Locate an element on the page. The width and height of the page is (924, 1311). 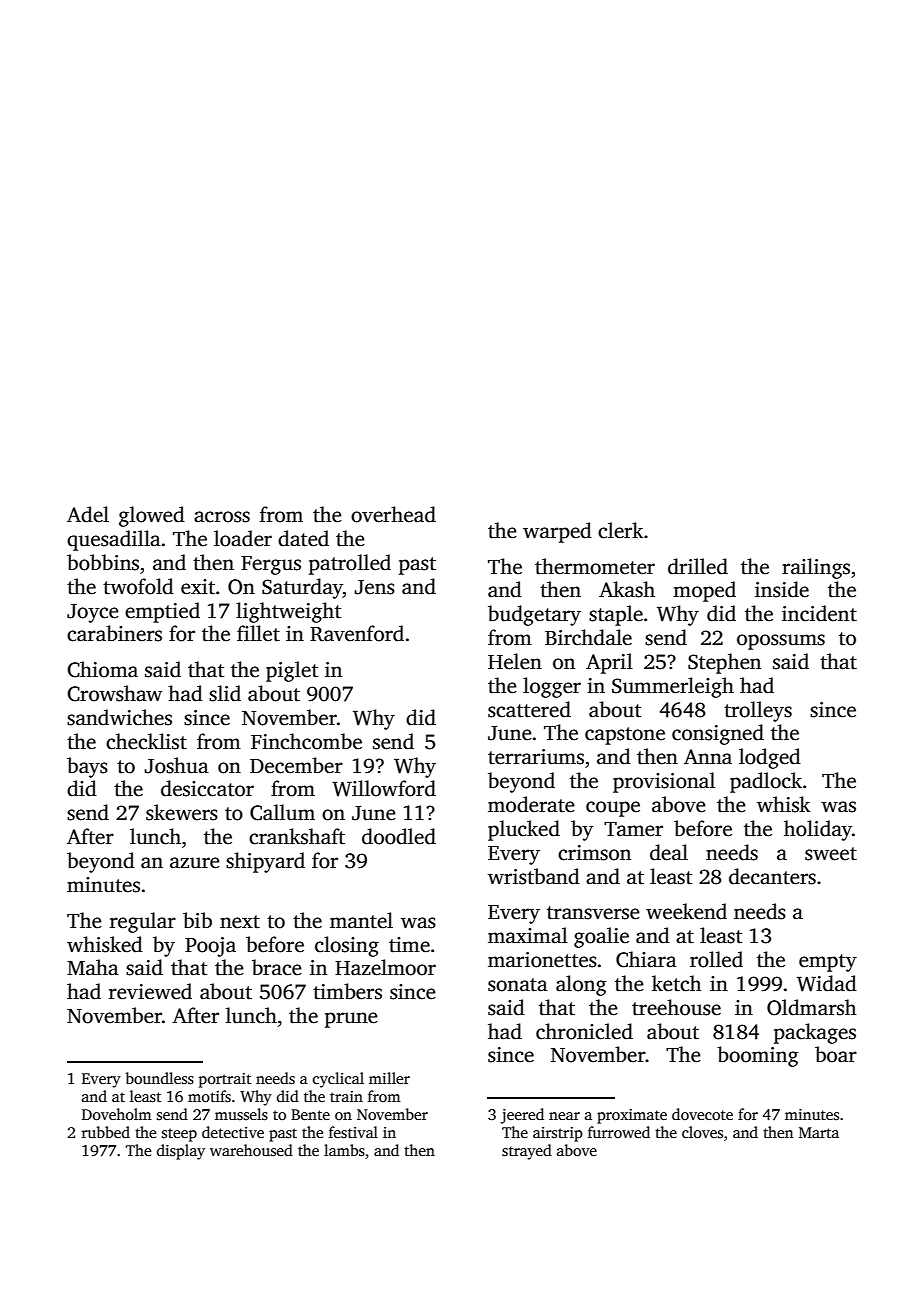
Helen is located at coordinates (515, 661).
